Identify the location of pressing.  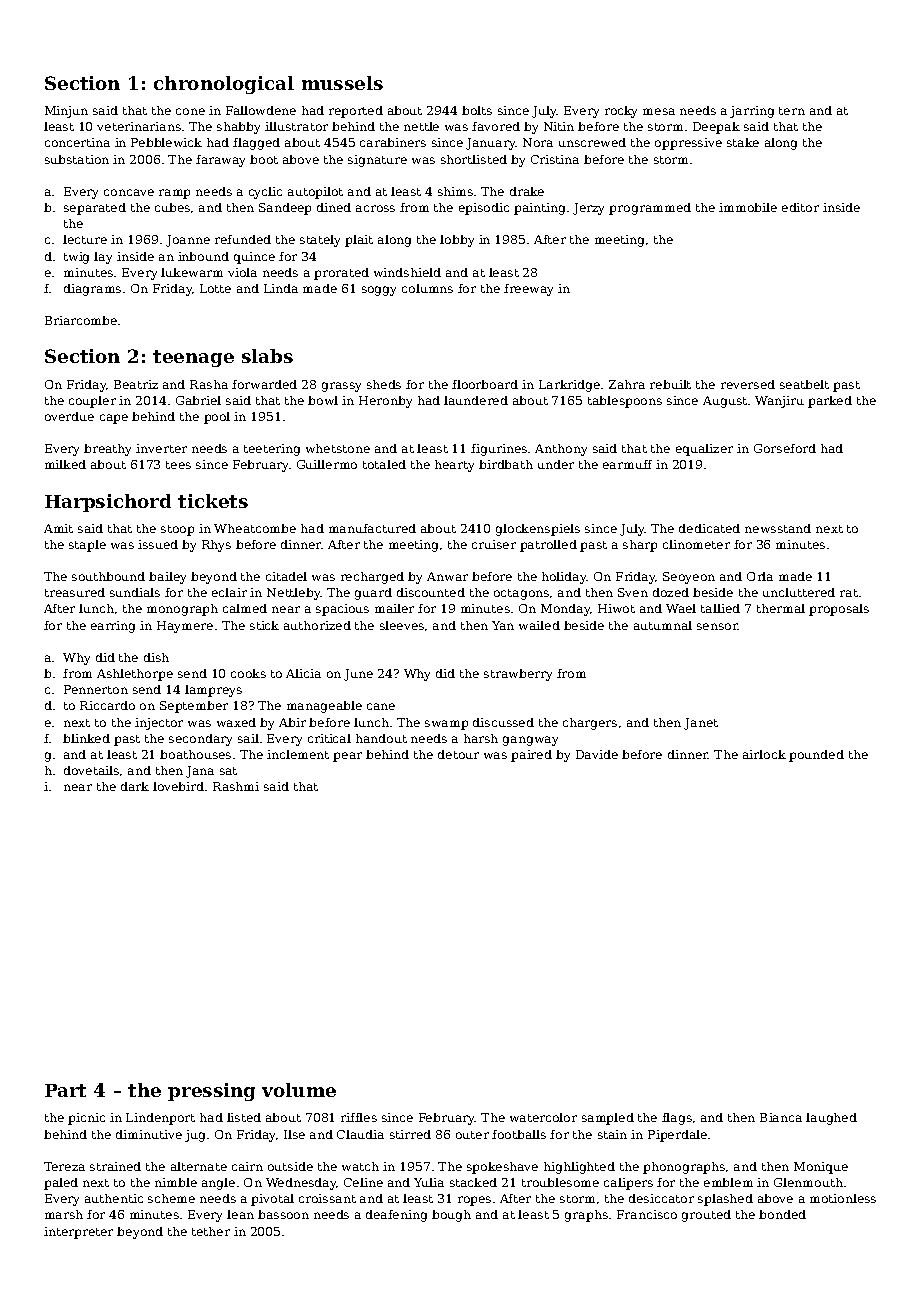
(211, 1092).
